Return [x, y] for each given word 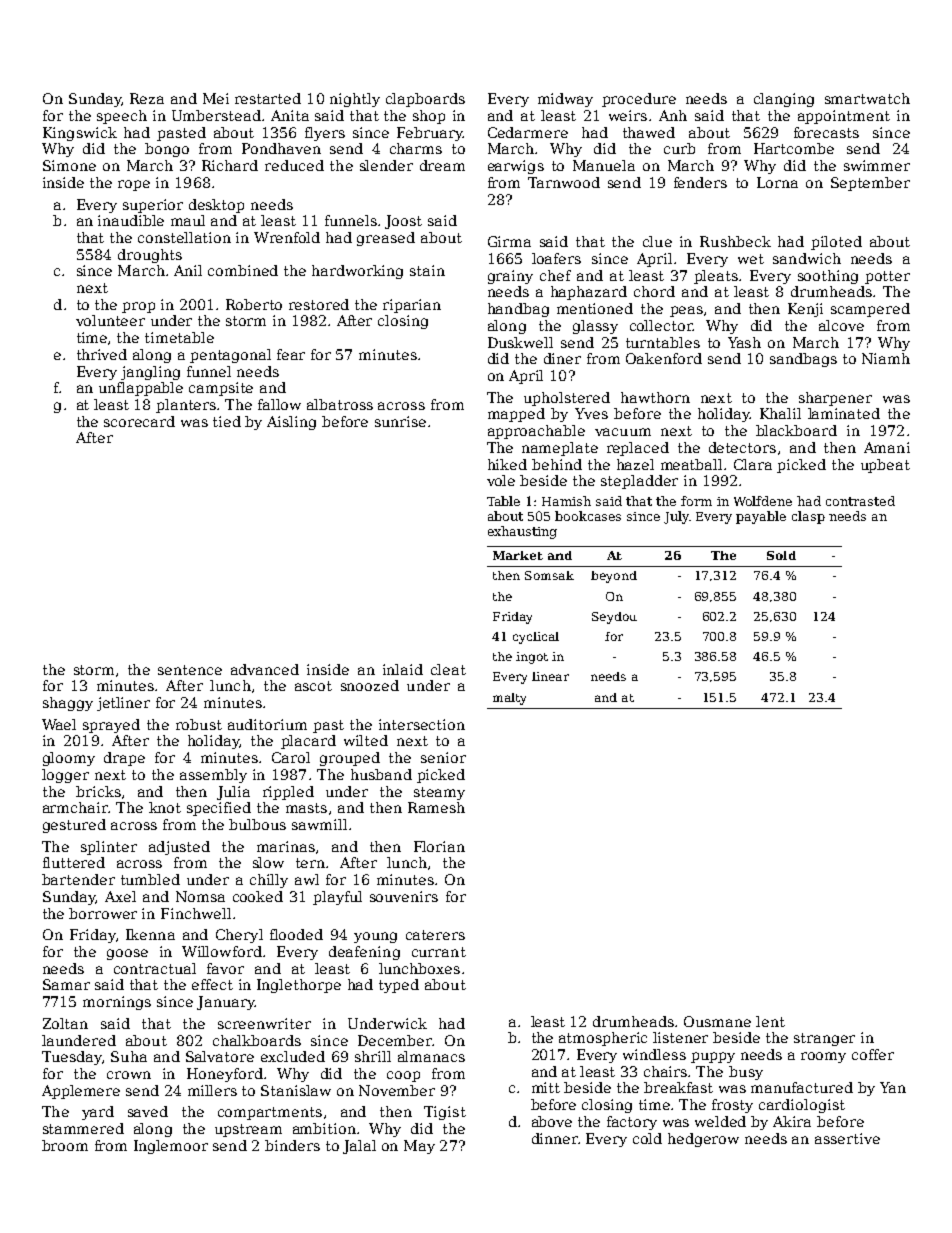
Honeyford [225, 1075]
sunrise [400, 421]
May [419, 1147]
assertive [847, 1138]
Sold [781, 555]
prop [138, 307]
